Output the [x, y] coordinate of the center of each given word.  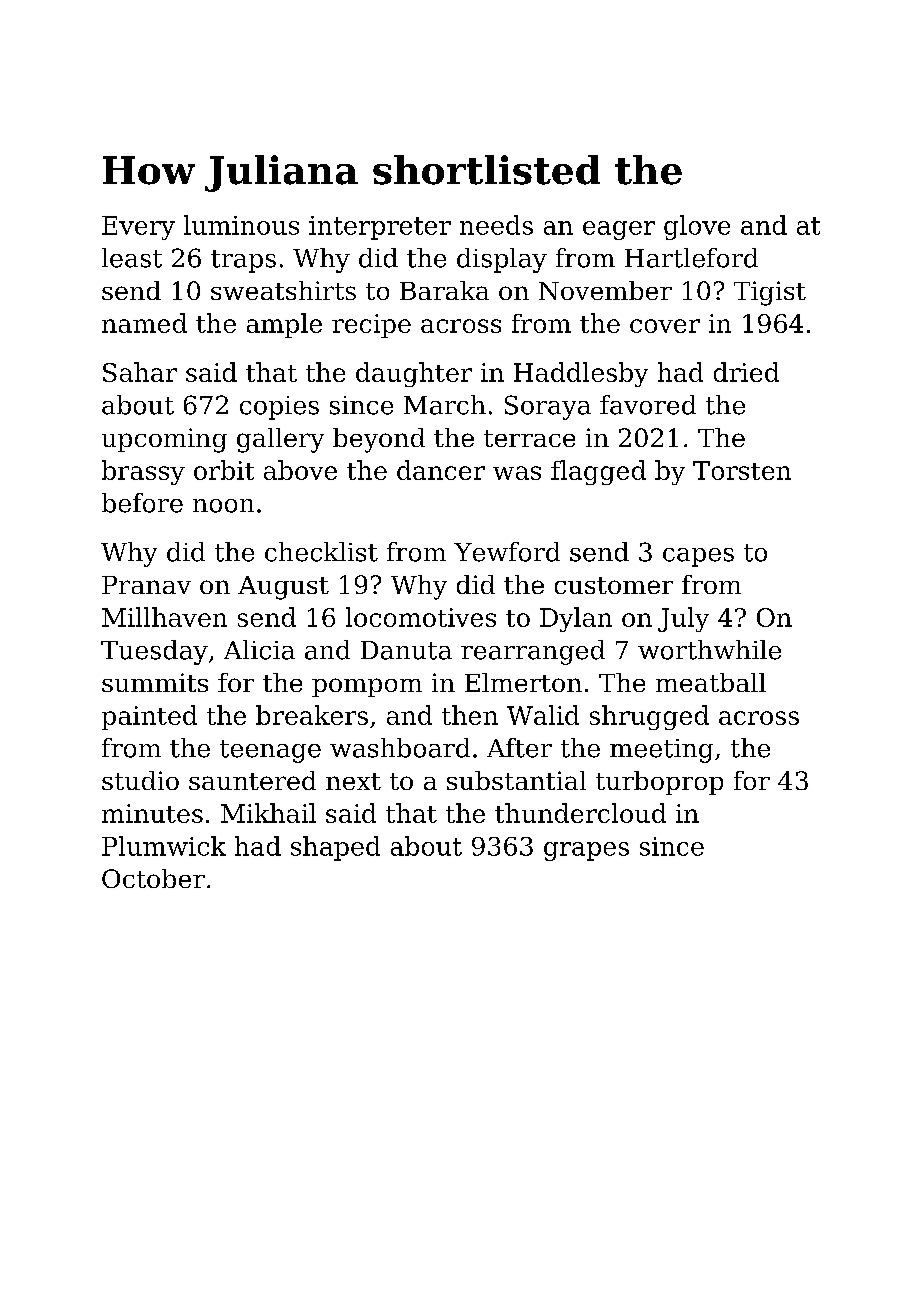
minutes [152, 813]
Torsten [742, 470]
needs [496, 225]
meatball [711, 682]
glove [697, 227]
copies [279, 408]
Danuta [406, 650]
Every [138, 228]
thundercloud [580, 813]
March [445, 405]
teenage [270, 751]
